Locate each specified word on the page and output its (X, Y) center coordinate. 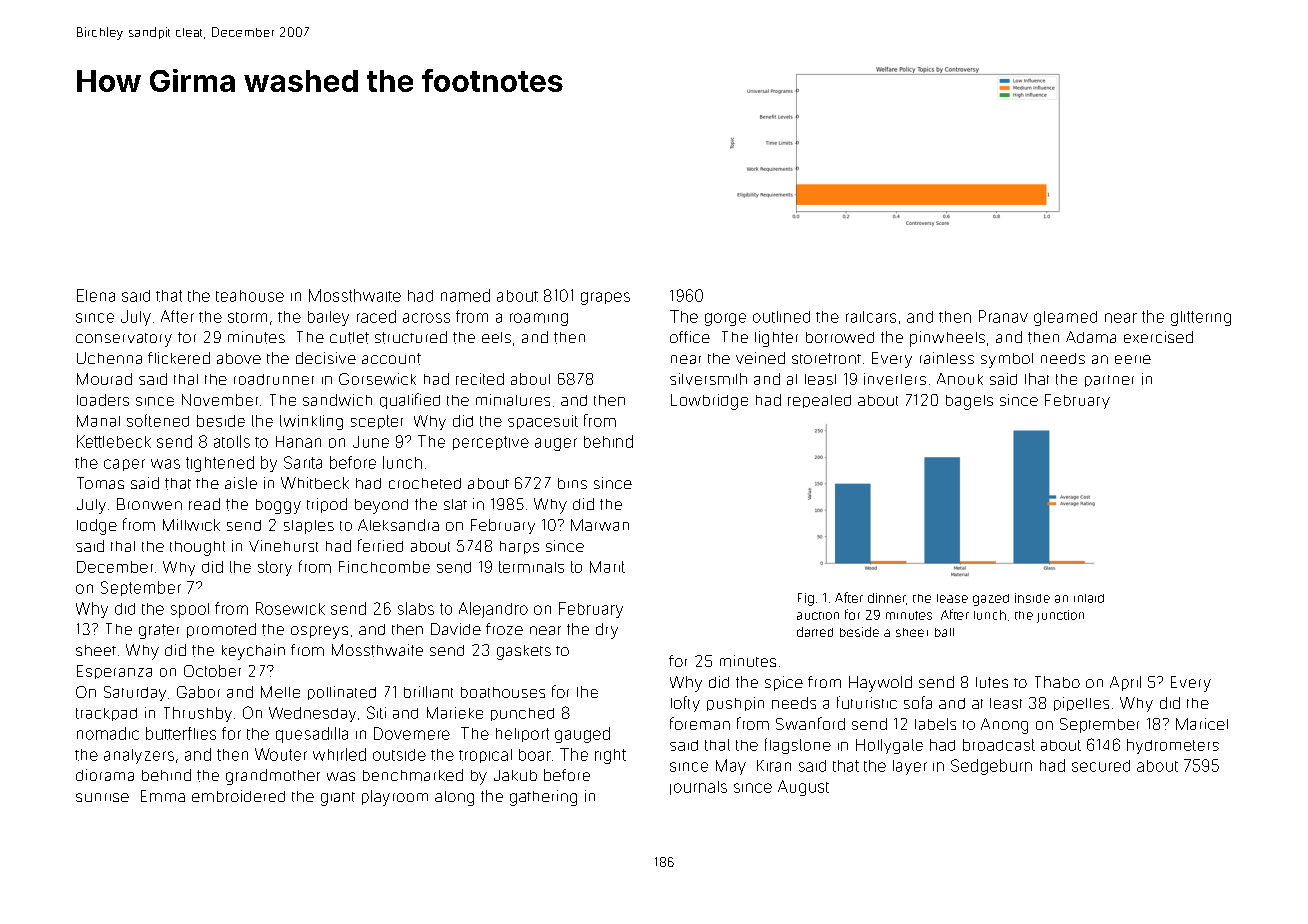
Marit (607, 567)
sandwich (337, 400)
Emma (163, 796)
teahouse (250, 296)
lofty (685, 704)
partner (1109, 381)
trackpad (106, 714)
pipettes (1081, 704)
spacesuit (543, 422)
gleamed (1065, 318)
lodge (97, 527)
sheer (912, 632)
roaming (539, 319)
